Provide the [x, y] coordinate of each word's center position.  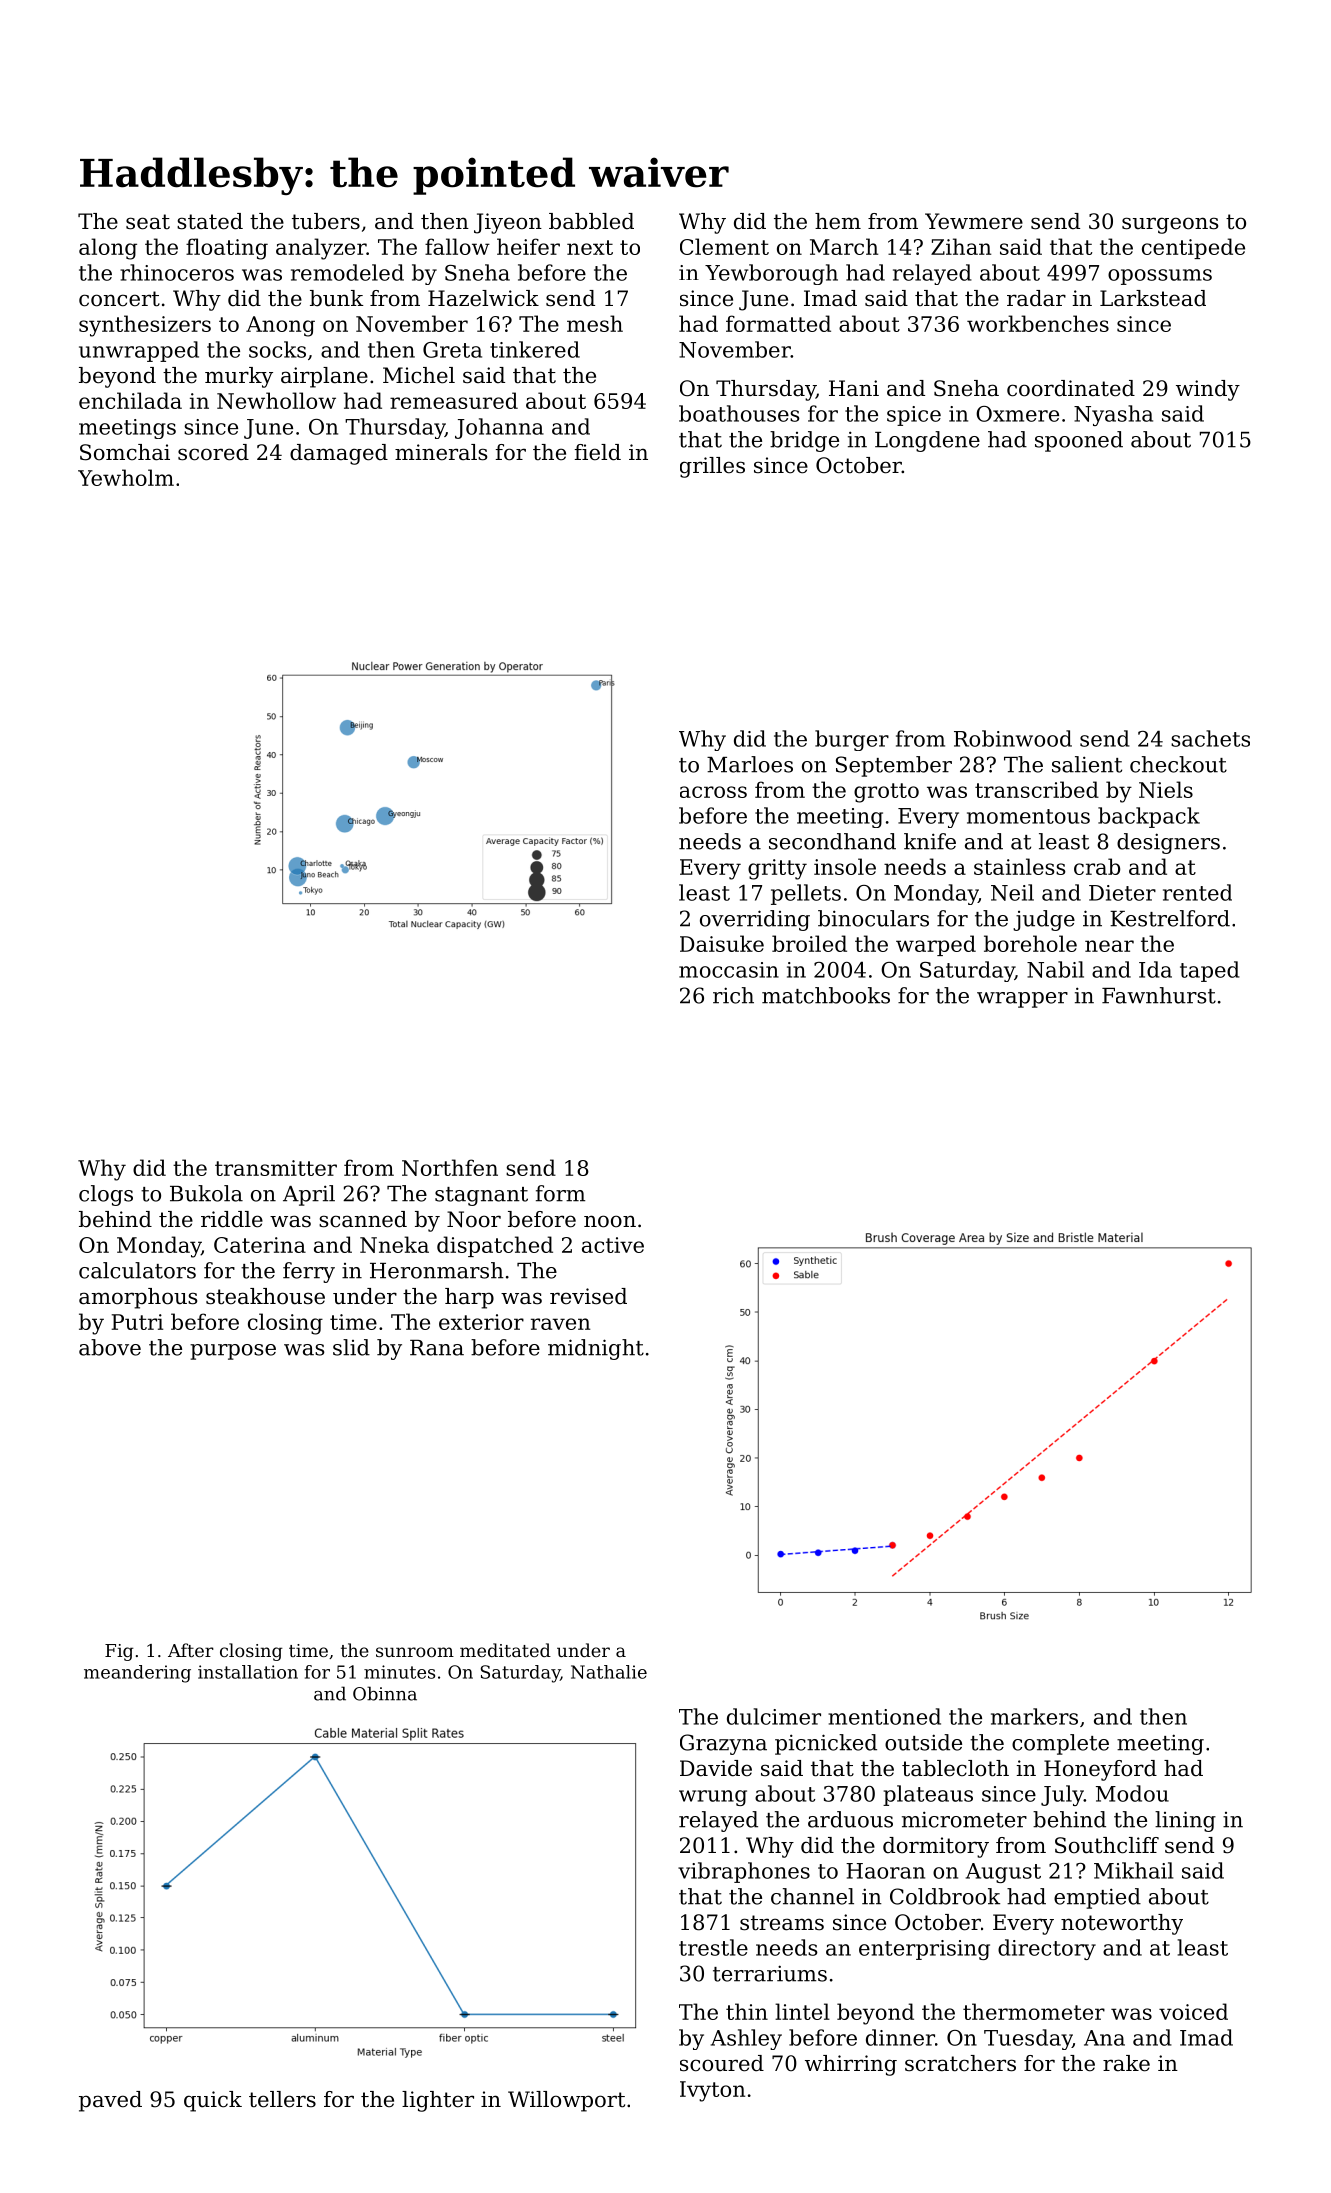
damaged [339, 454]
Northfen [450, 1167]
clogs [106, 1195]
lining [1185, 1821]
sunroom [415, 1652]
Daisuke [722, 943]
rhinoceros [177, 272]
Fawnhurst [1159, 995]
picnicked [826, 1744]
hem [838, 221]
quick [213, 2101]
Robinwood [1013, 738]
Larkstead [1153, 298]
